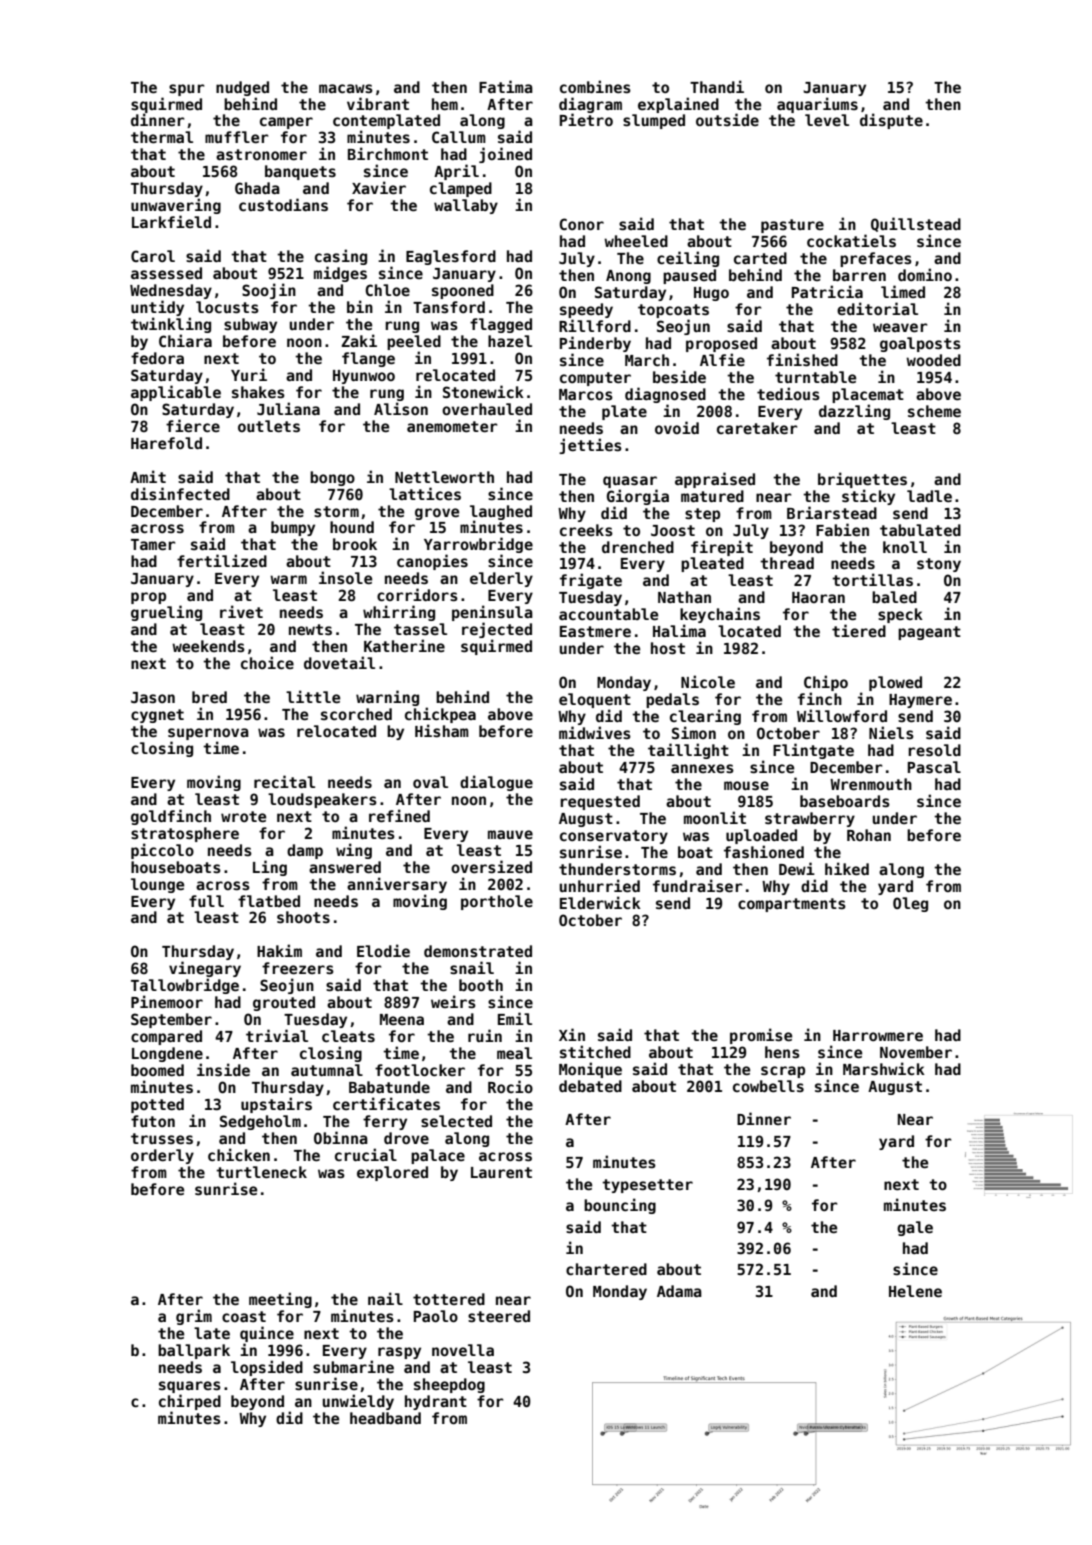  Describe the element at coordinates (425, 493) in the document. I see `lattices` at that location.
